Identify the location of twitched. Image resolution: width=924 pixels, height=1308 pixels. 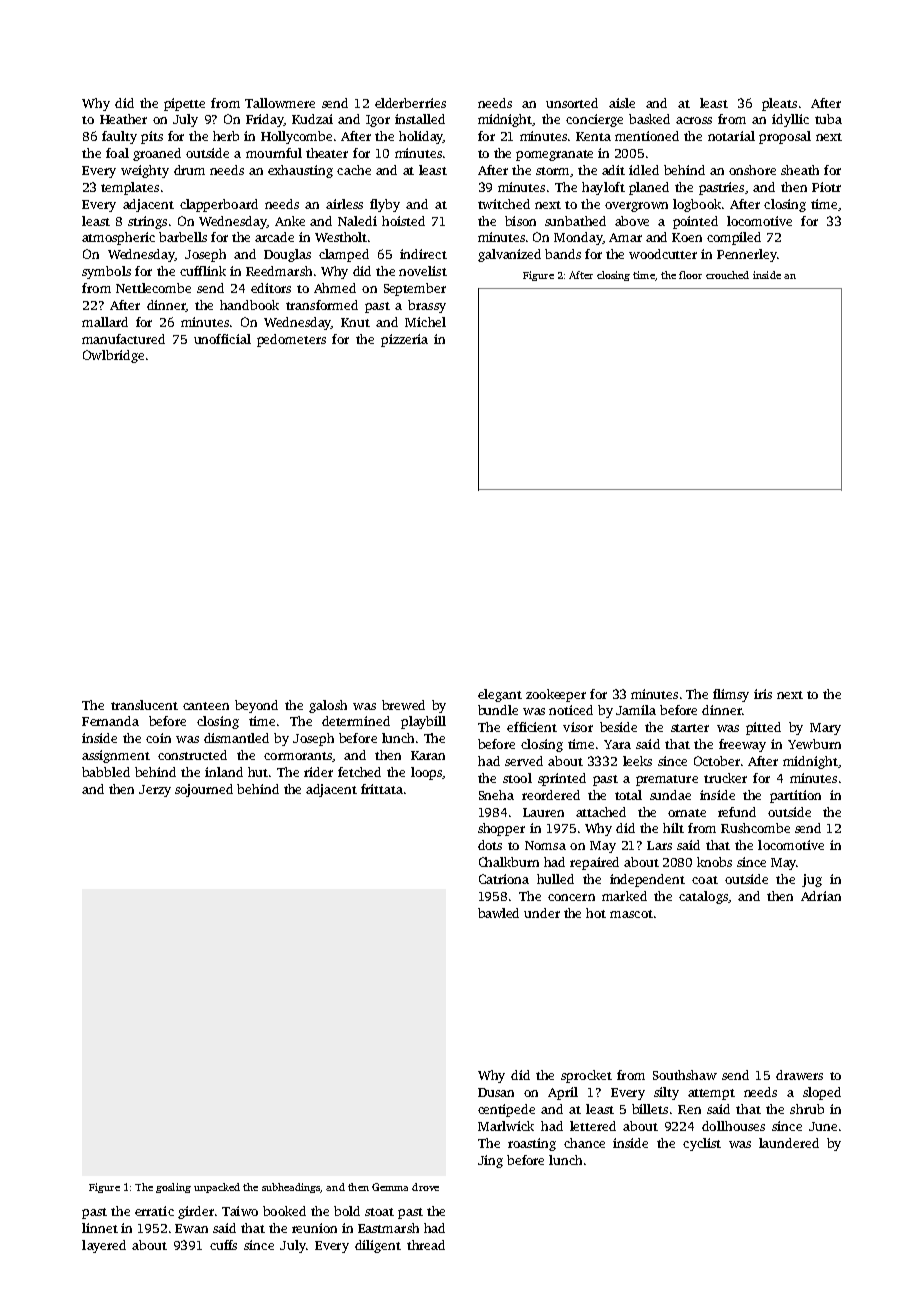
(504, 204).
